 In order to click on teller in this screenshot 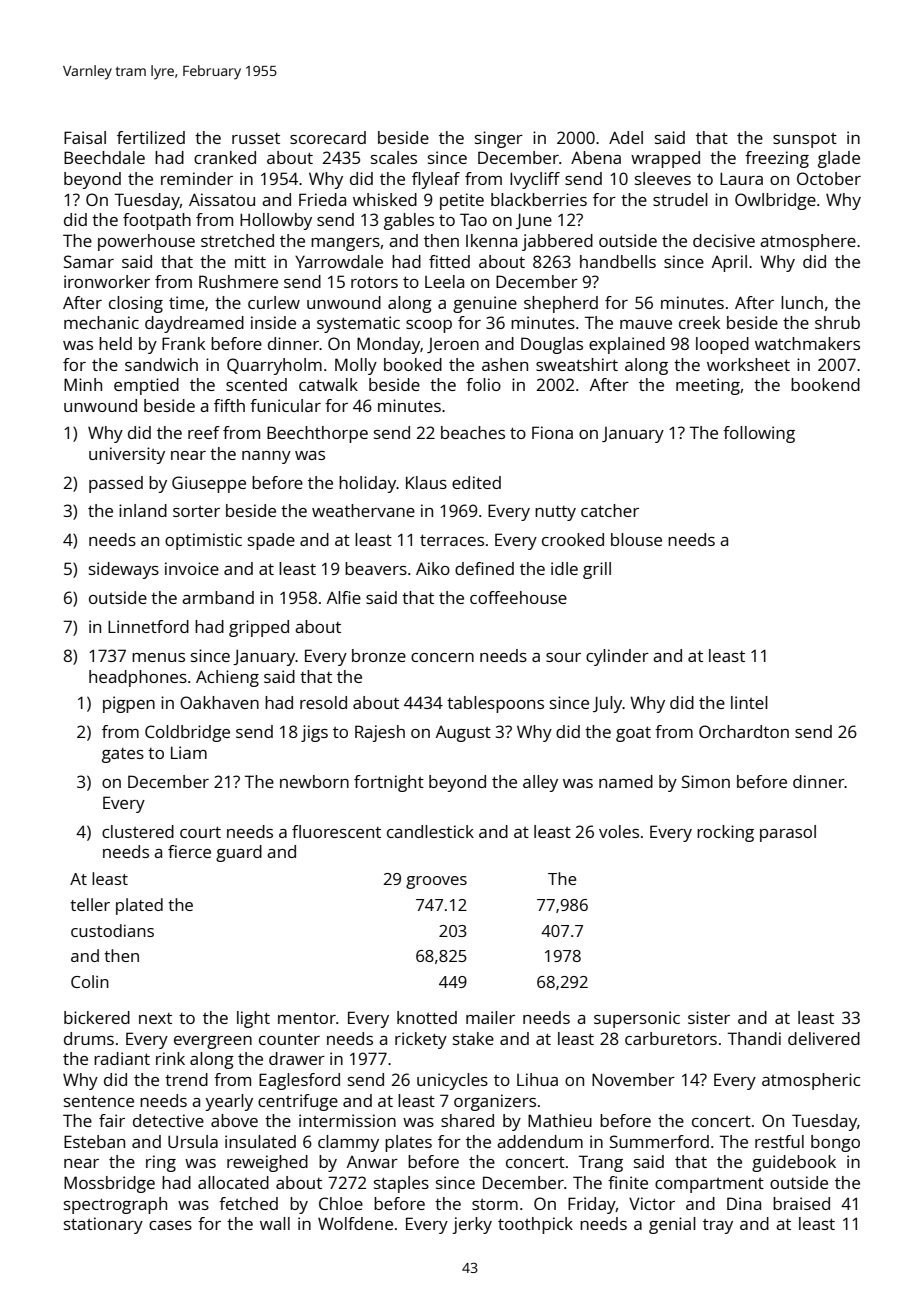, I will do `click(90, 904)`.
